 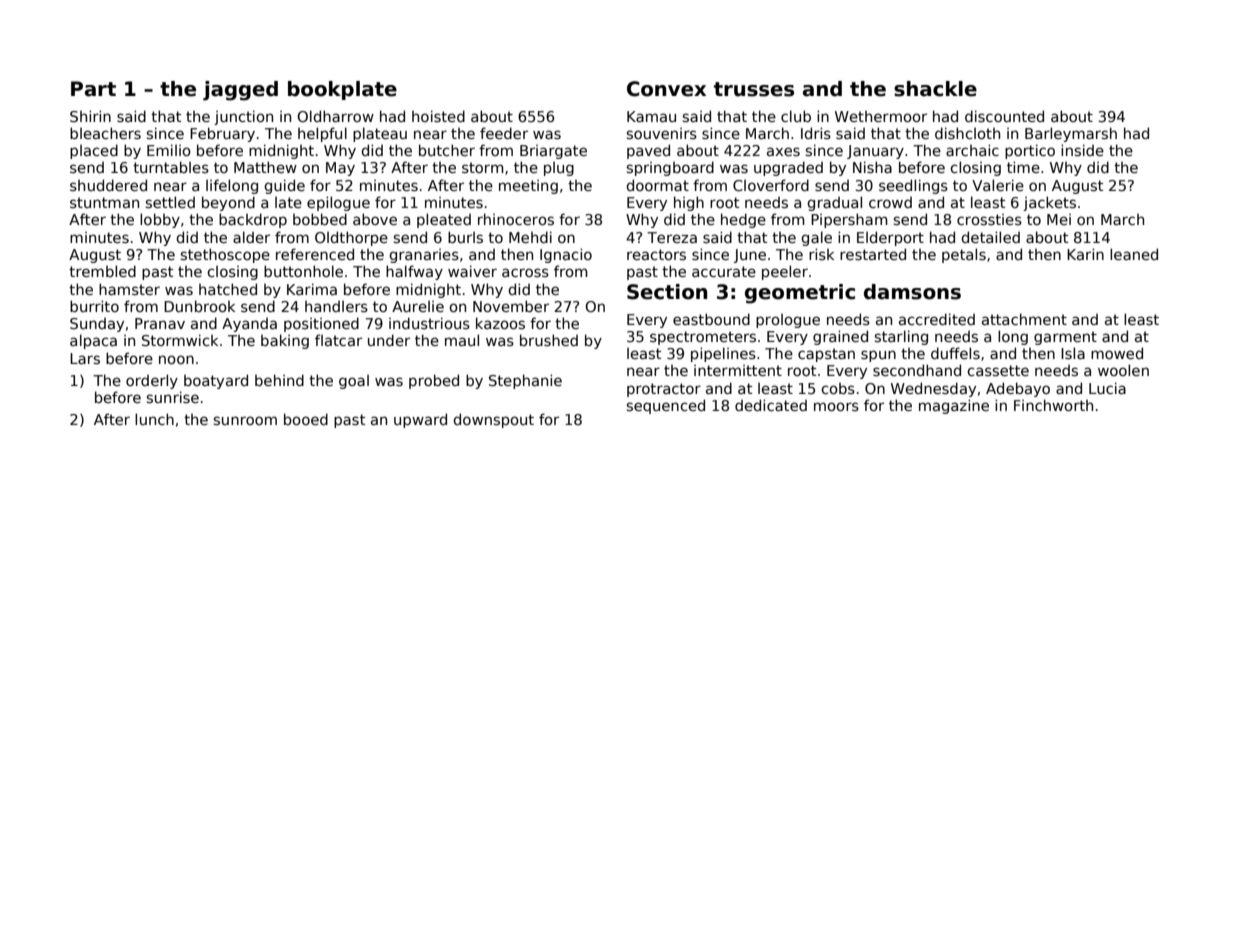 What do you see at coordinates (1071, 134) in the screenshot?
I see `Barleymarsh` at bounding box center [1071, 134].
